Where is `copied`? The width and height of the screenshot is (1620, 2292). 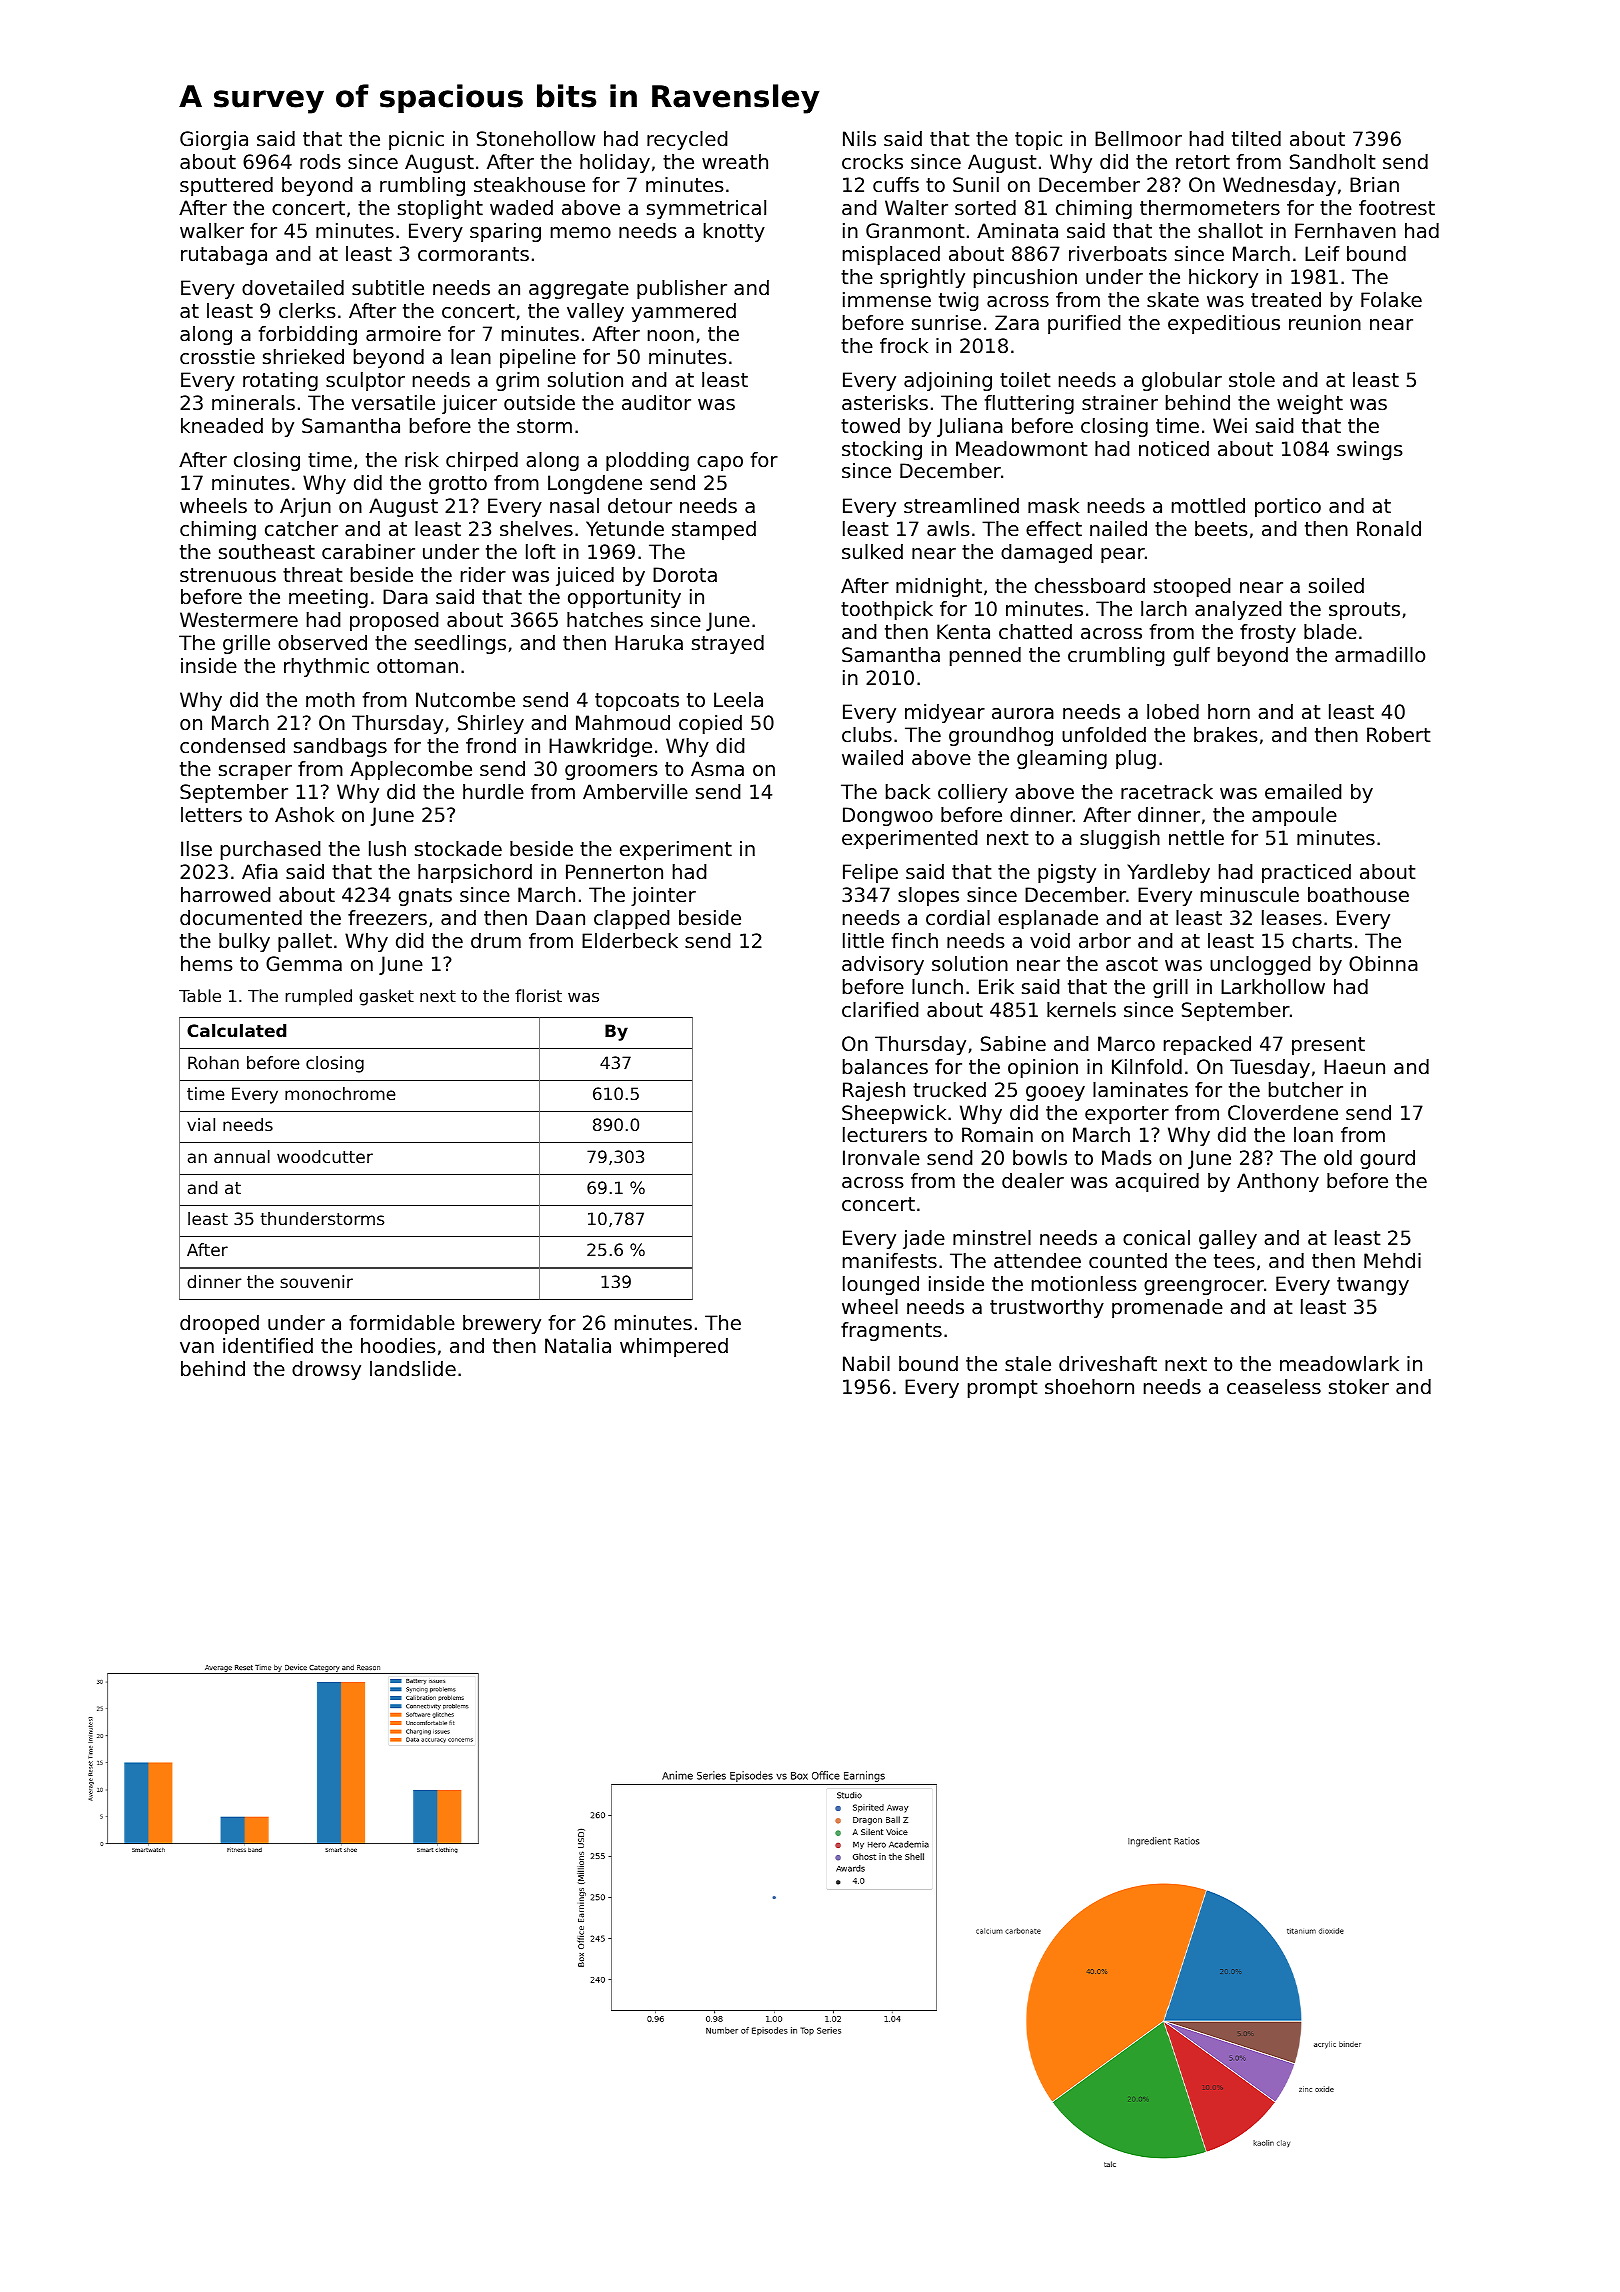 copied is located at coordinates (710, 724).
